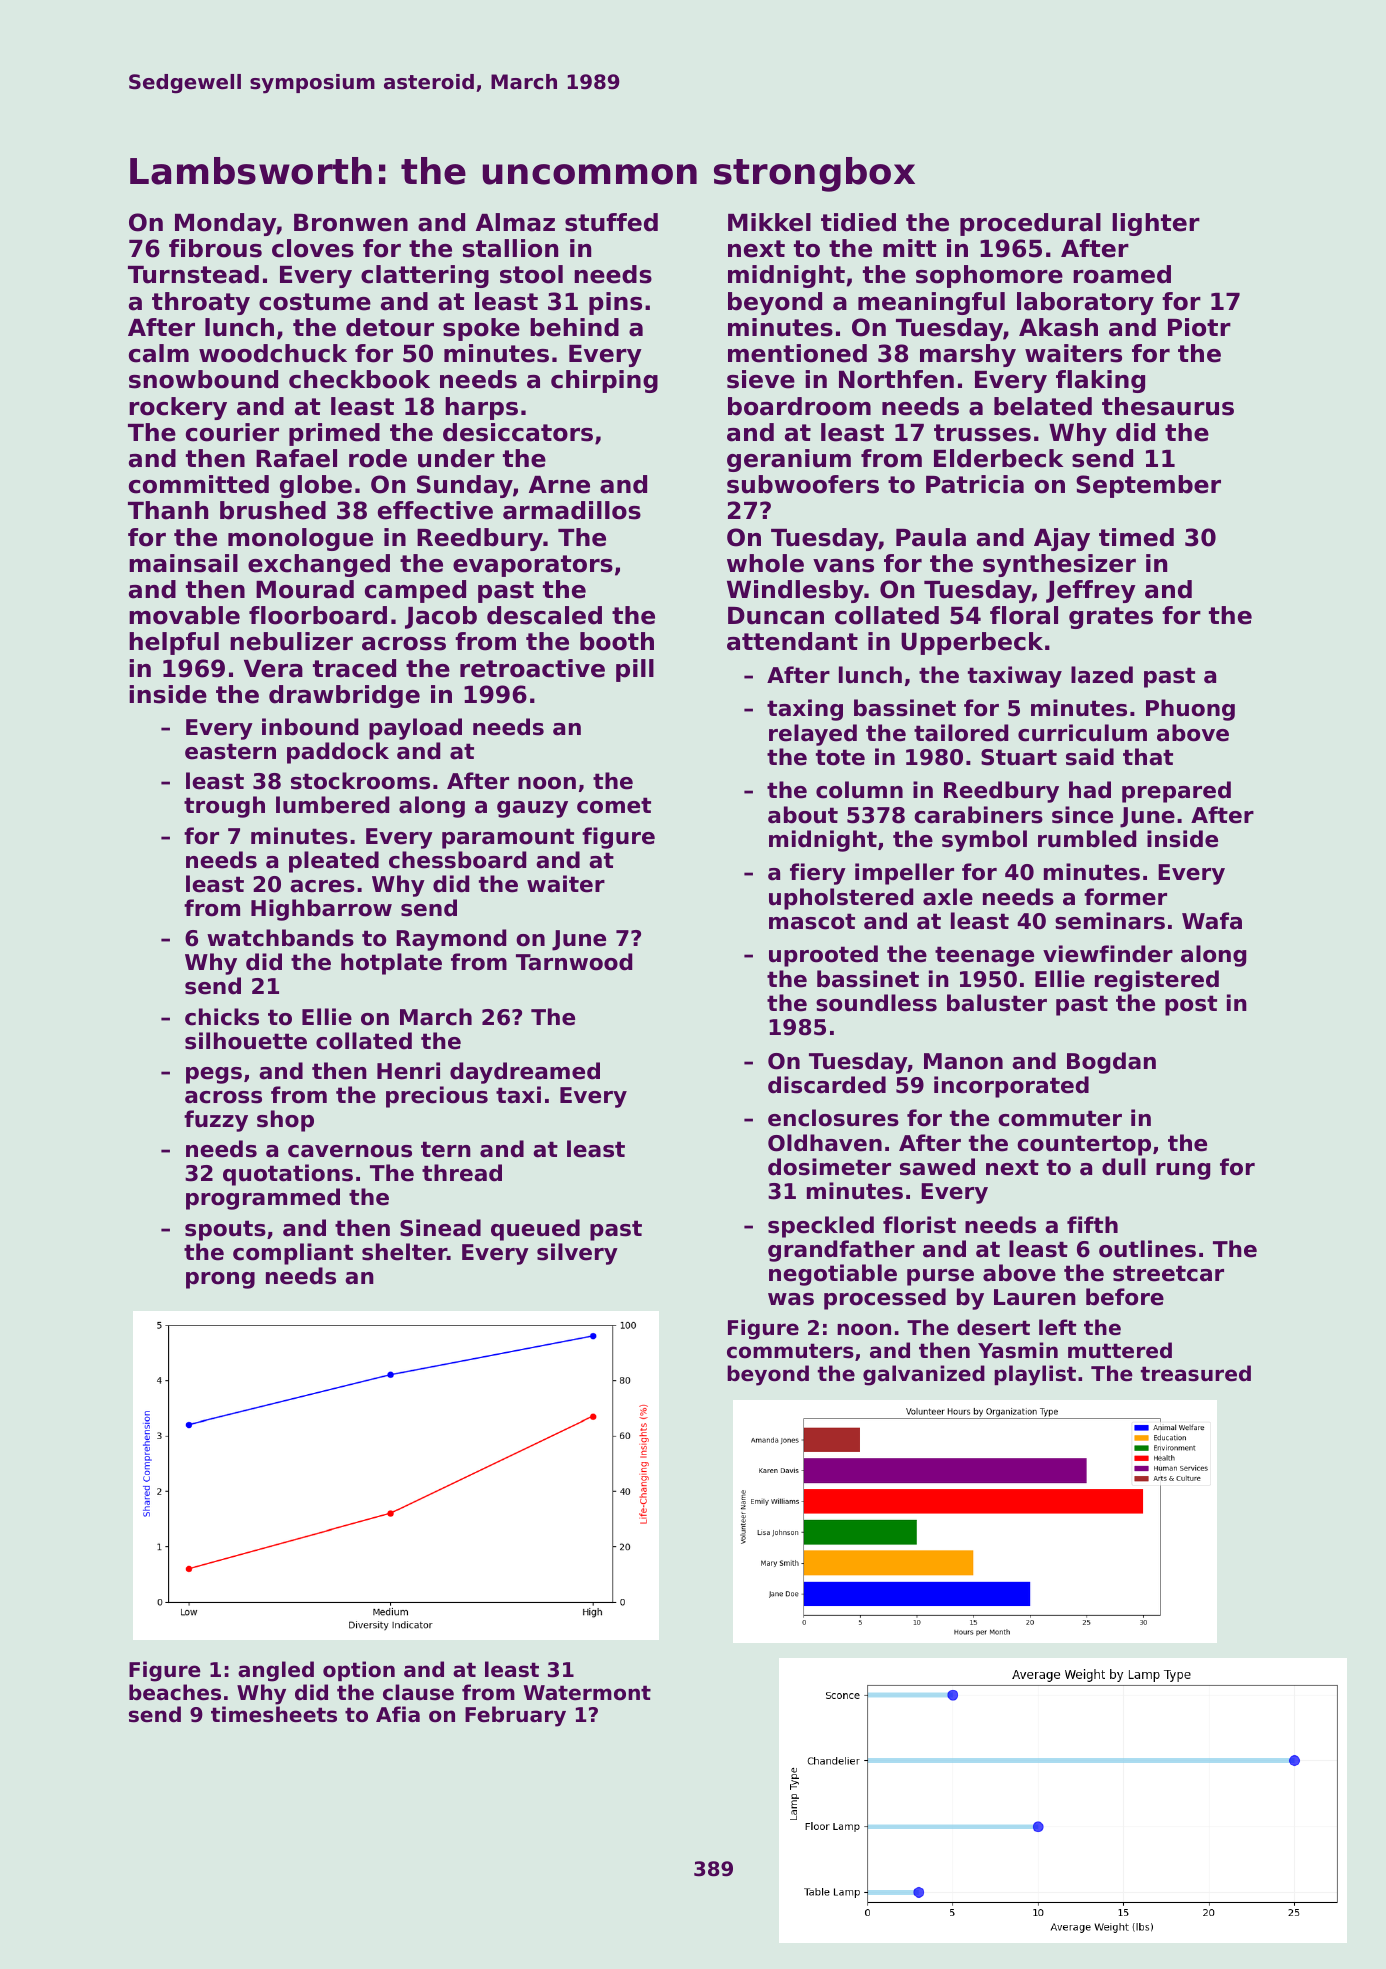 The width and height of the screenshot is (1386, 1969). I want to click on lazed, so click(1102, 675).
